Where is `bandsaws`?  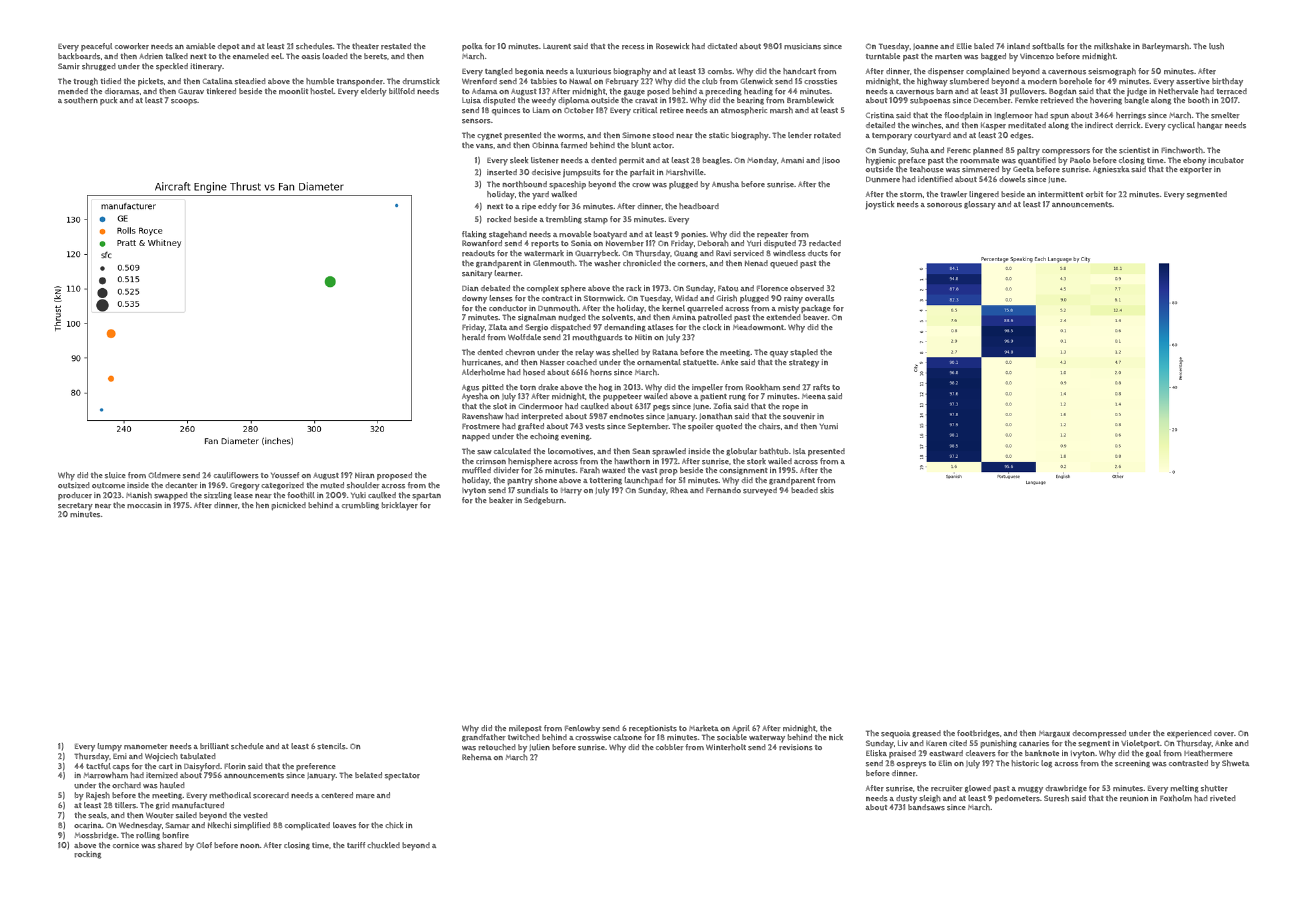 bandsaws is located at coordinates (926, 807).
